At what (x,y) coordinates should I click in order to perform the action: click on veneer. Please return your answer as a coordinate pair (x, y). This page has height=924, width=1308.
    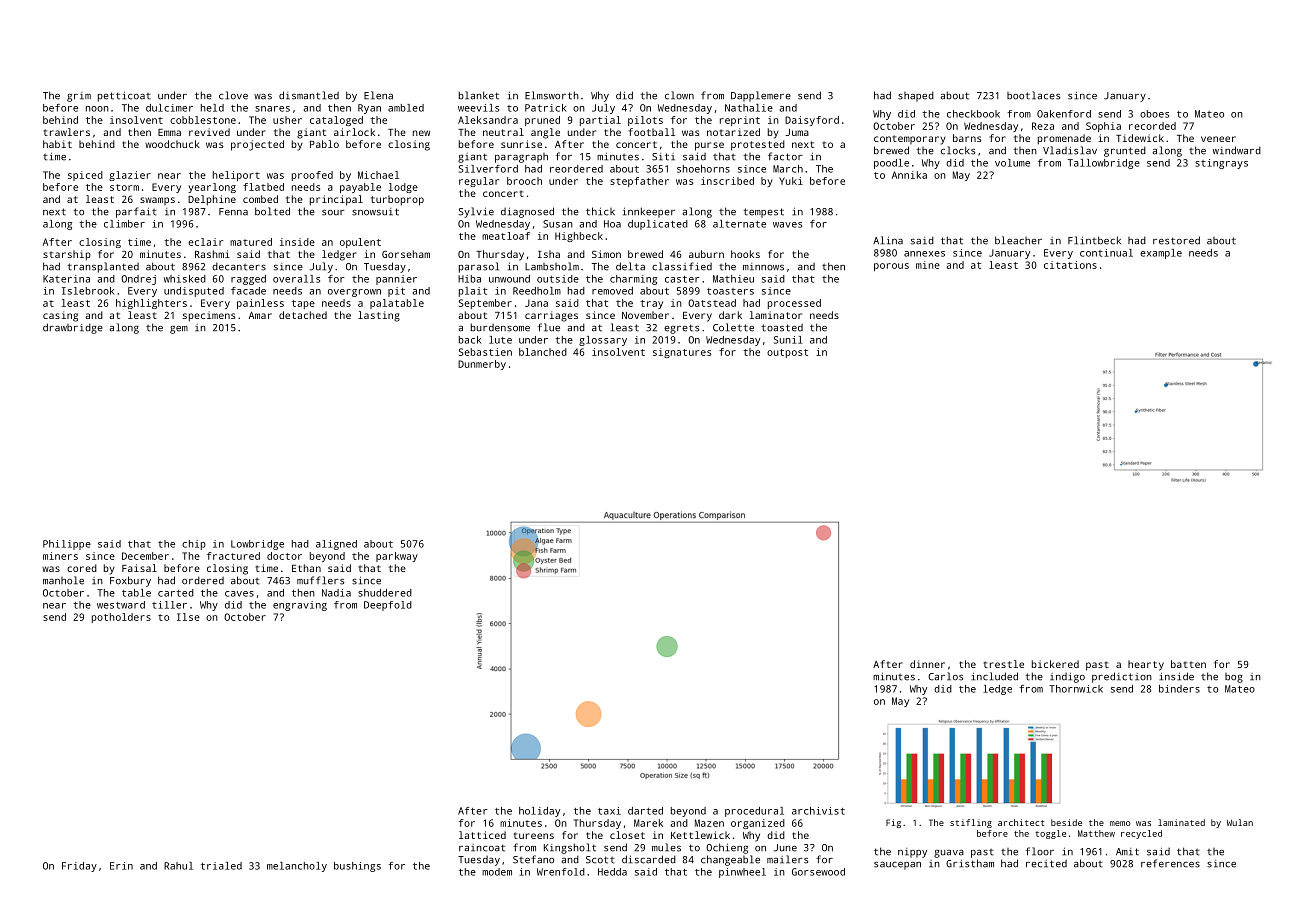
    Looking at the image, I should click on (1218, 139).
